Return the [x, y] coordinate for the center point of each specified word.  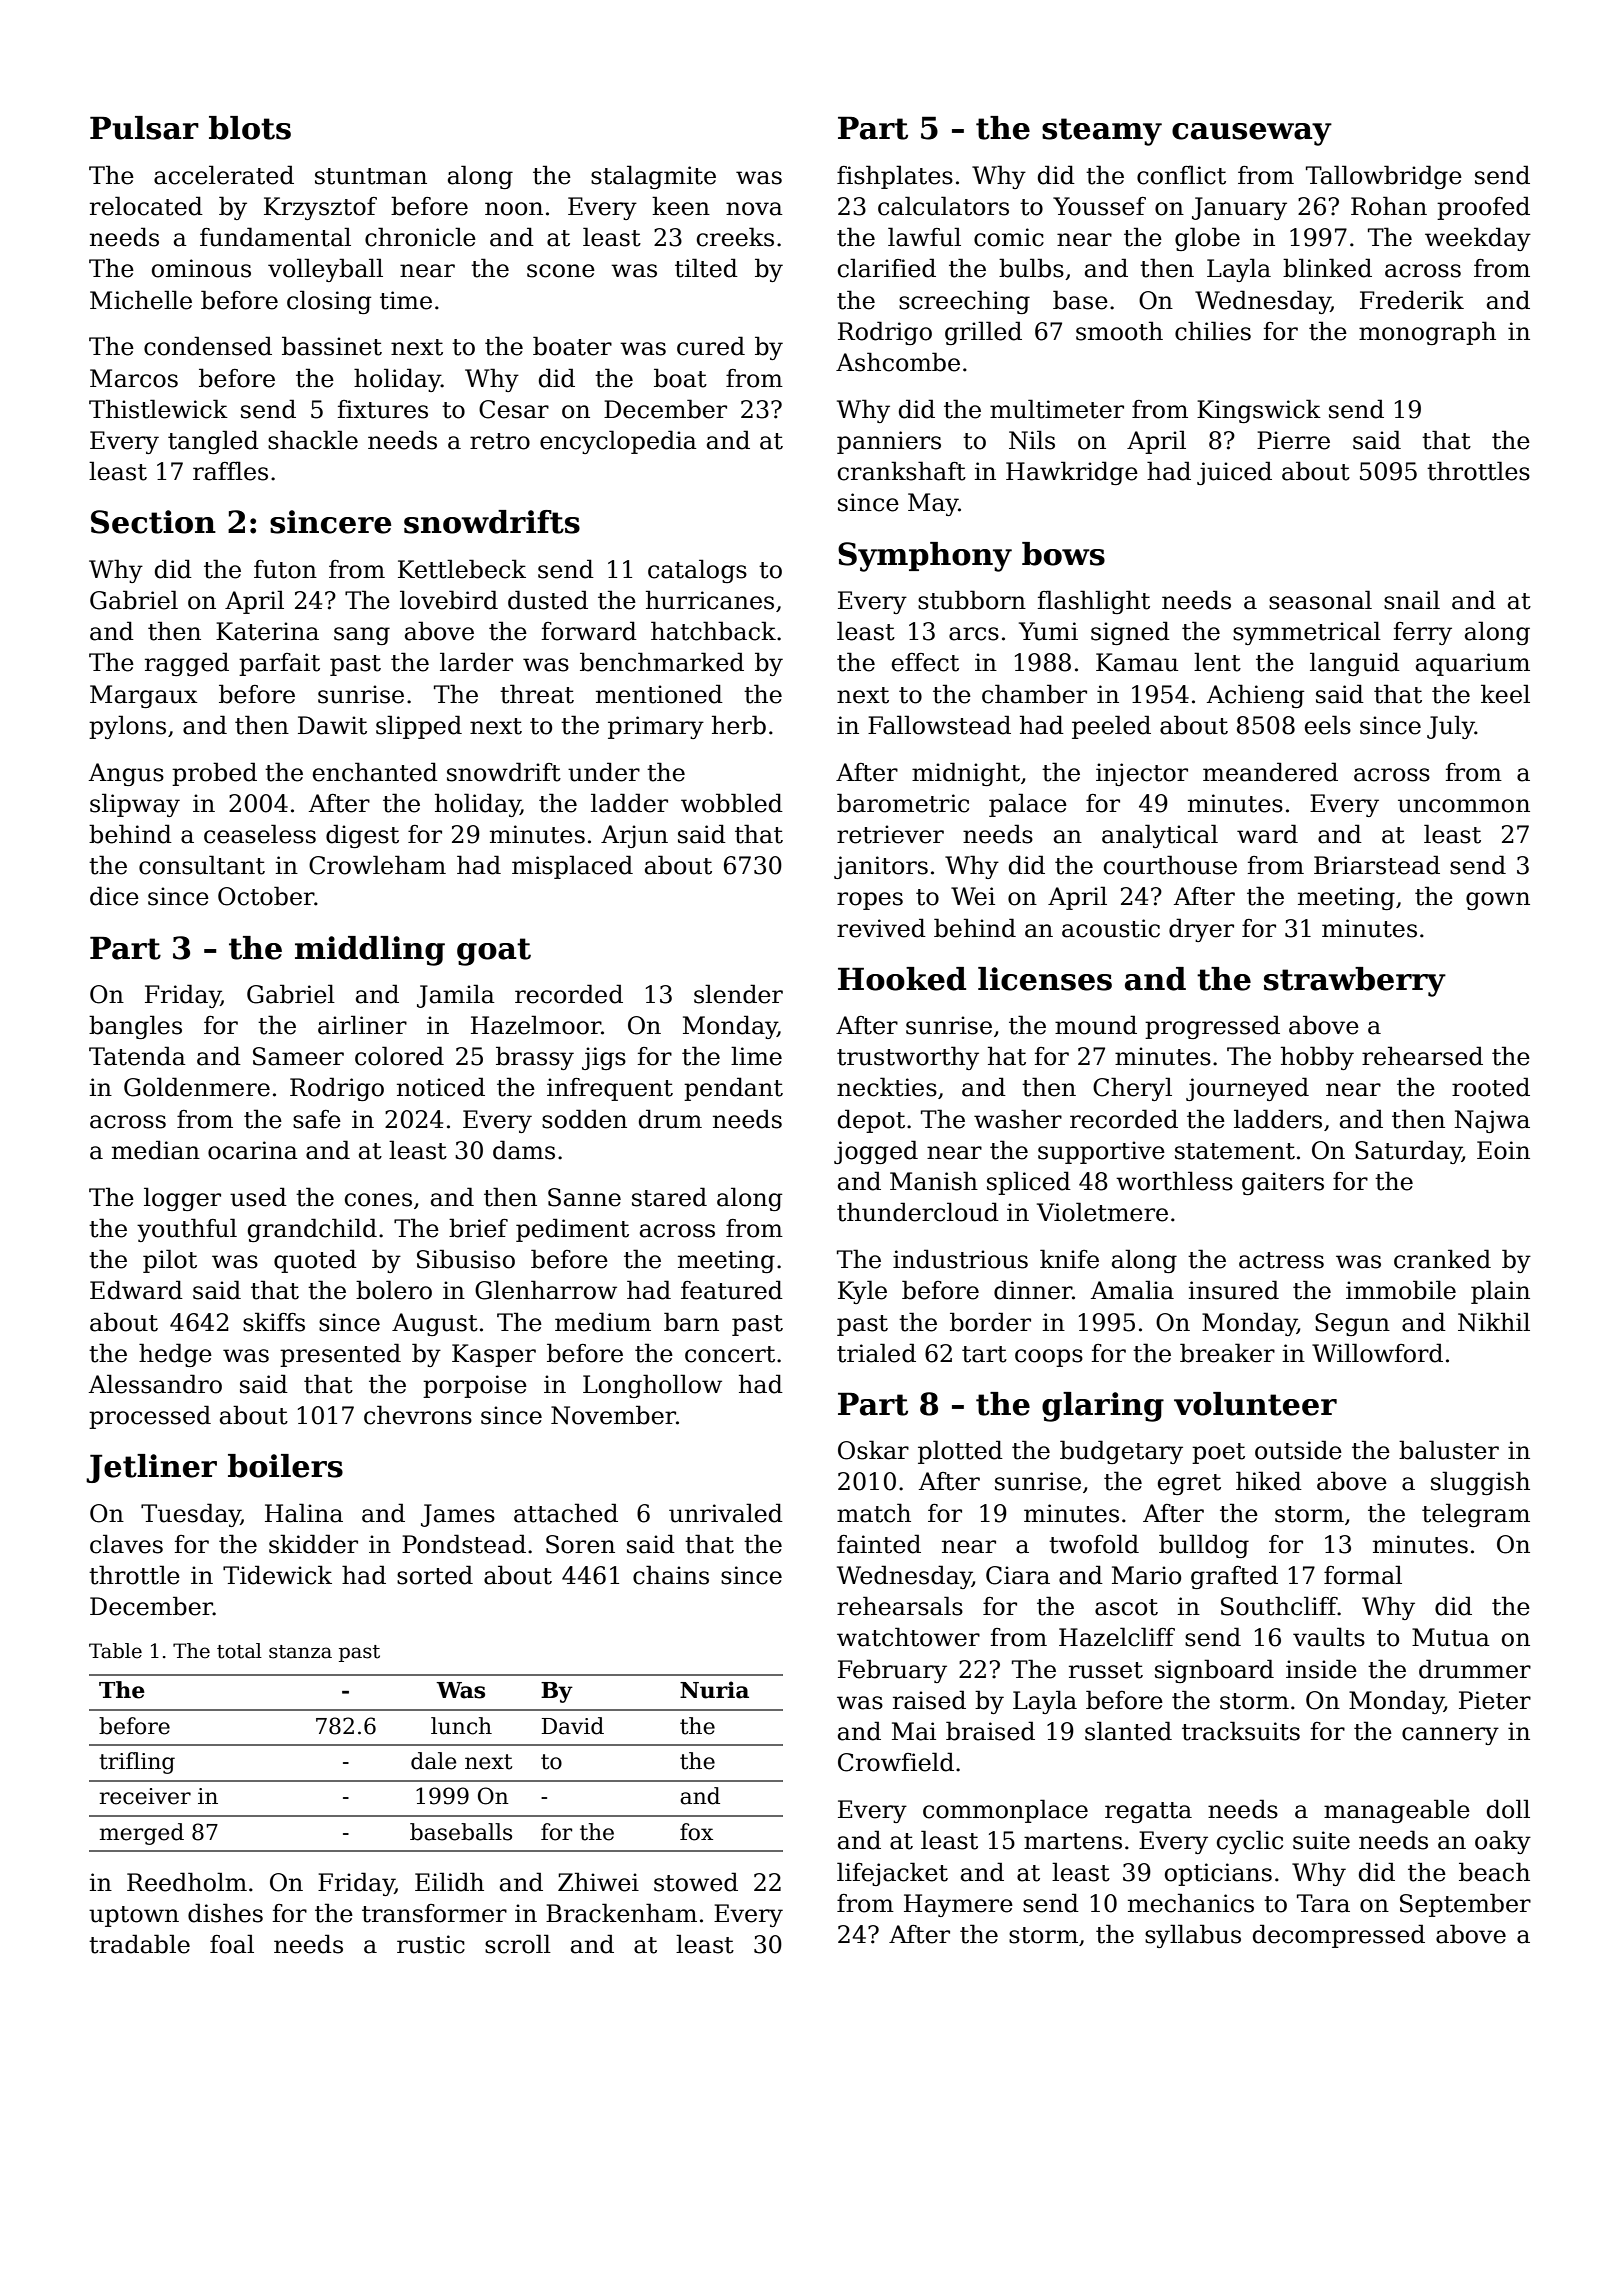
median [156, 1150]
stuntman [371, 176]
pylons [127, 727]
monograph [1427, 333]
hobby [1317, 1058]
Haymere [958, 1905]
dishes [225, 1913]
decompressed [1339, 1936]
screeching [964, 302]
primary [656, 727]
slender [738, 994]
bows [1063, 554]
